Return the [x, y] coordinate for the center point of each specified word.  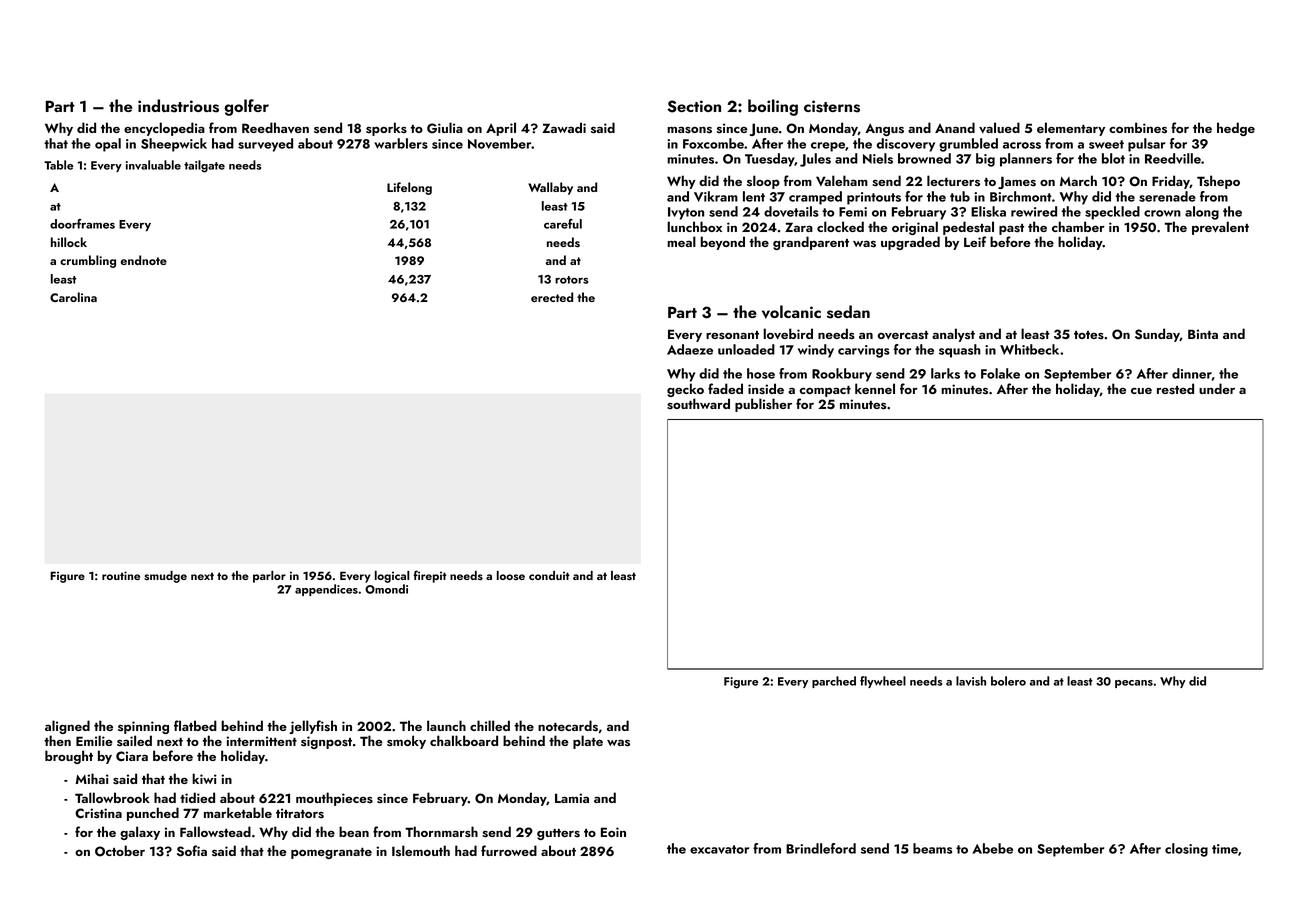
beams [932, 848]
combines [1138, 128]
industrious [178, 106]
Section [694, 106]
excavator [719, 849]
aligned [67, 727]
